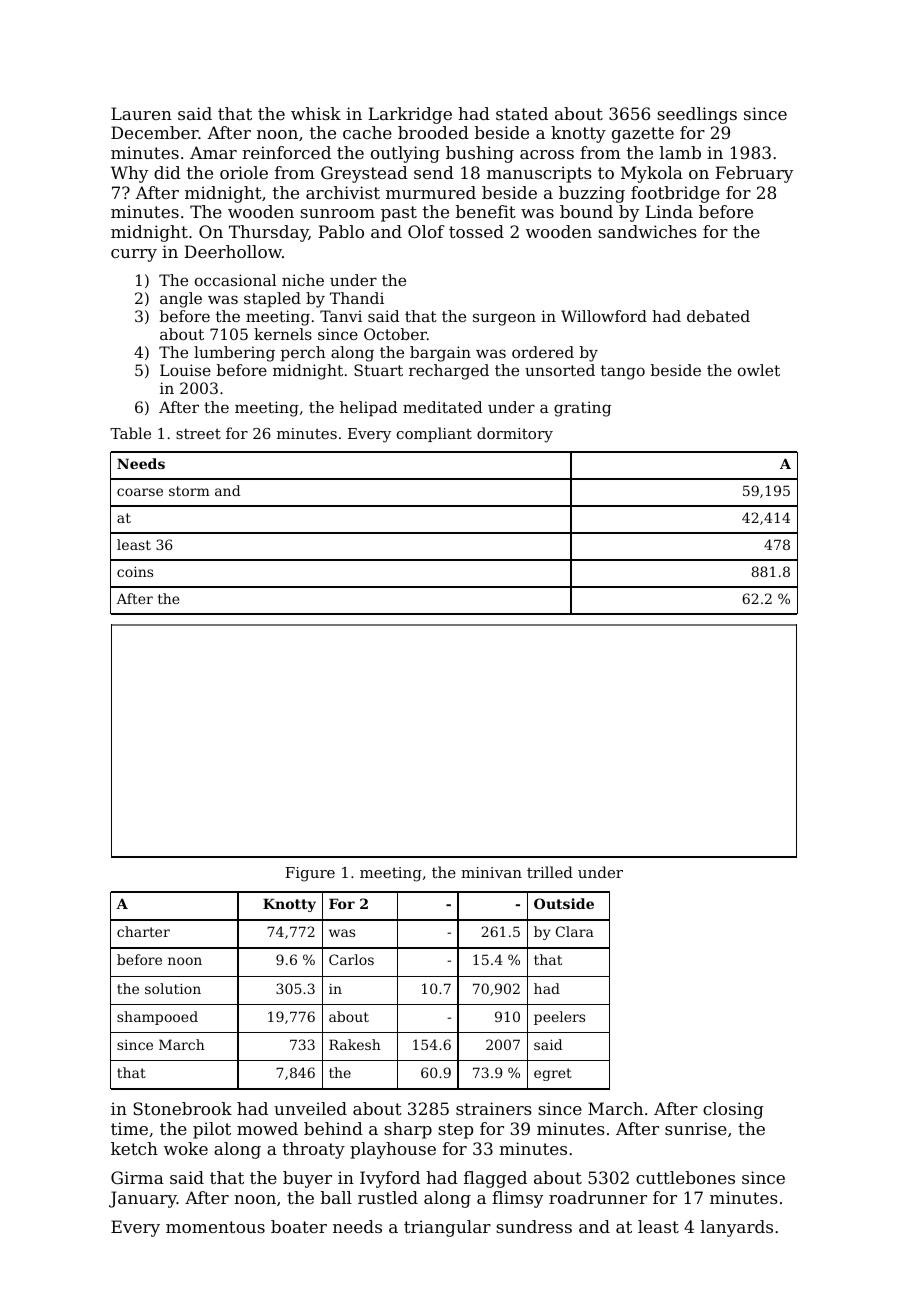 The height and width of the document is (1316, 908). I want to click on February, so click(754, 174).
